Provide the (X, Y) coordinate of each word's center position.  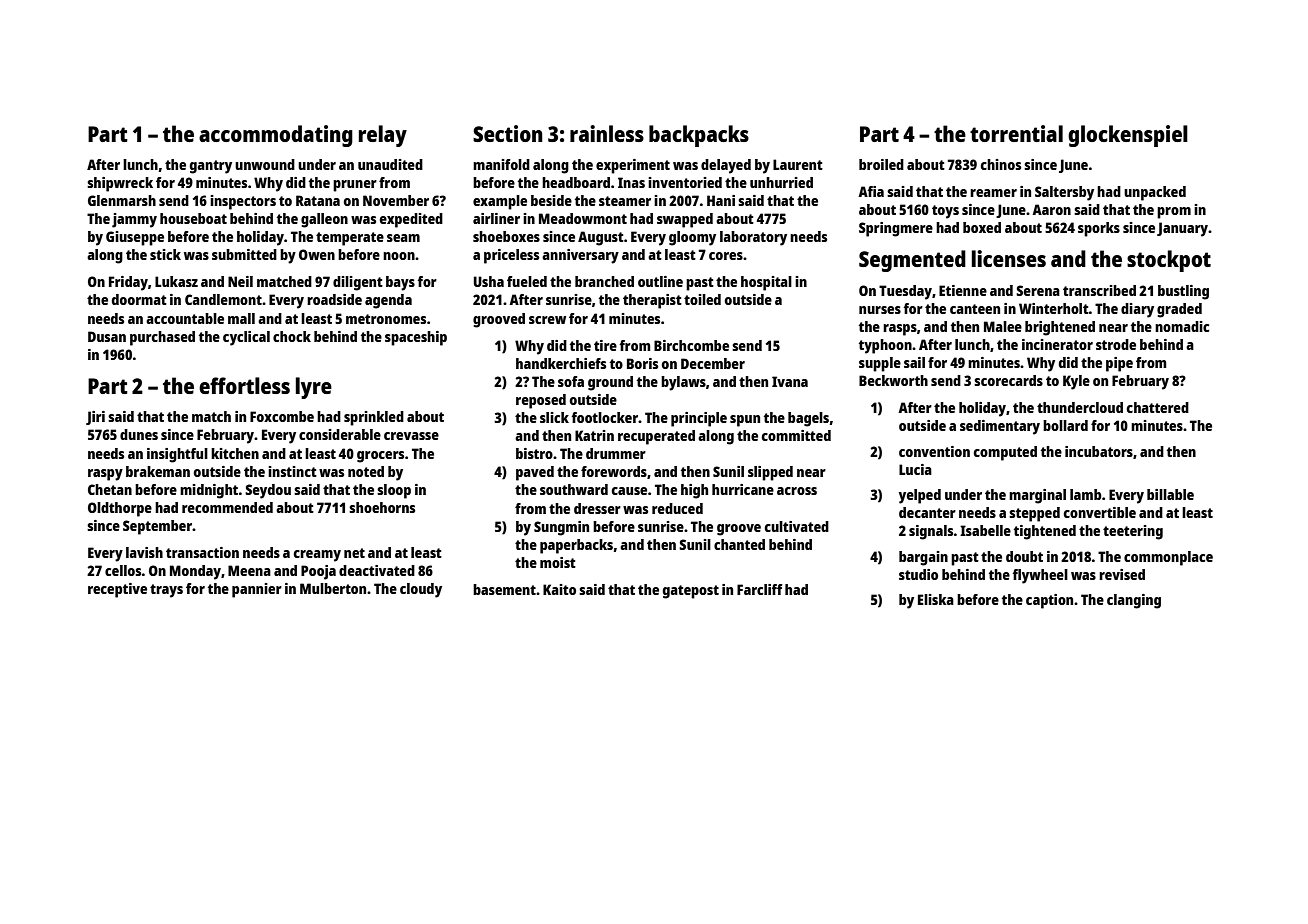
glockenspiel (1128, 136)
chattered (1158, 407)
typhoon (885, 346)
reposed (541, 401)
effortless (244, 385)
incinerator (1057, 344)
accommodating (276, 136)
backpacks (699, 136)
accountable (185, 318)
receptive (117, 590)
